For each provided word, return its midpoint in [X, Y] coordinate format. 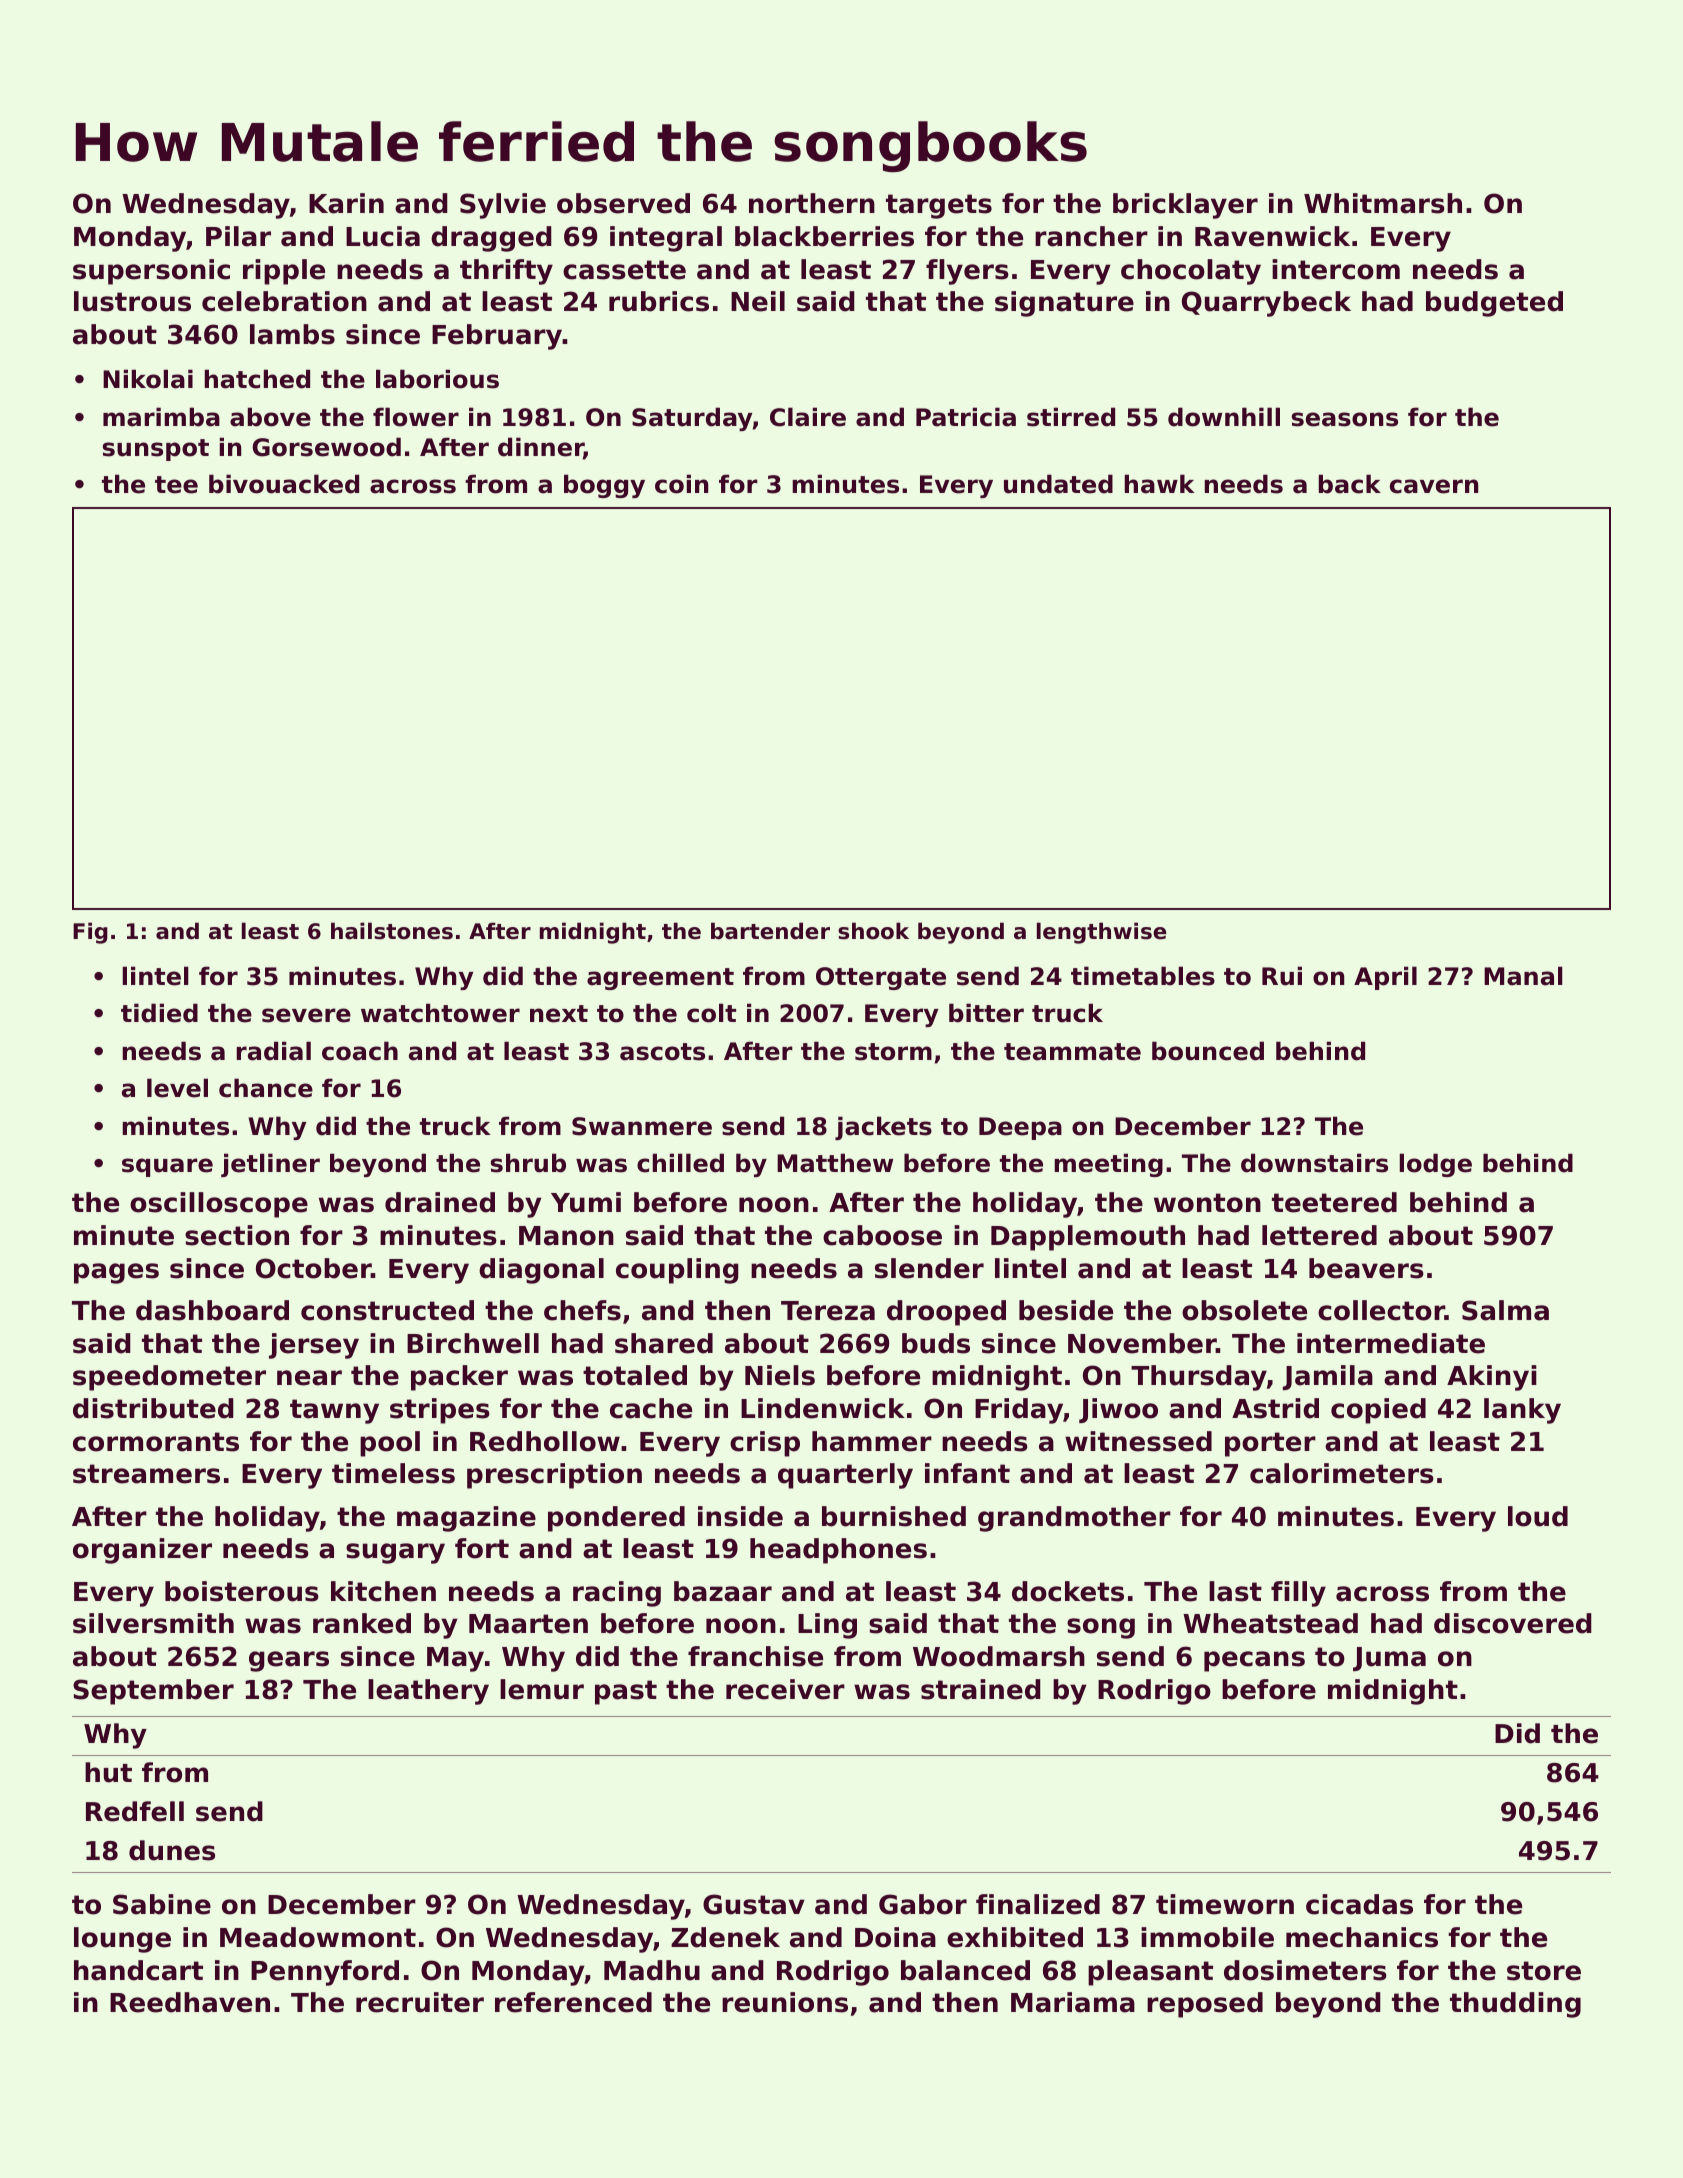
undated [1058, 484]
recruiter [420, 2002]
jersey [314, 1346]
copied [1378, 1411]
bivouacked [284, 484]
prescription [554, 1476]
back [1350, 484]
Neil [758, 301]
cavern [1434, 486]
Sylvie [503, 206]
